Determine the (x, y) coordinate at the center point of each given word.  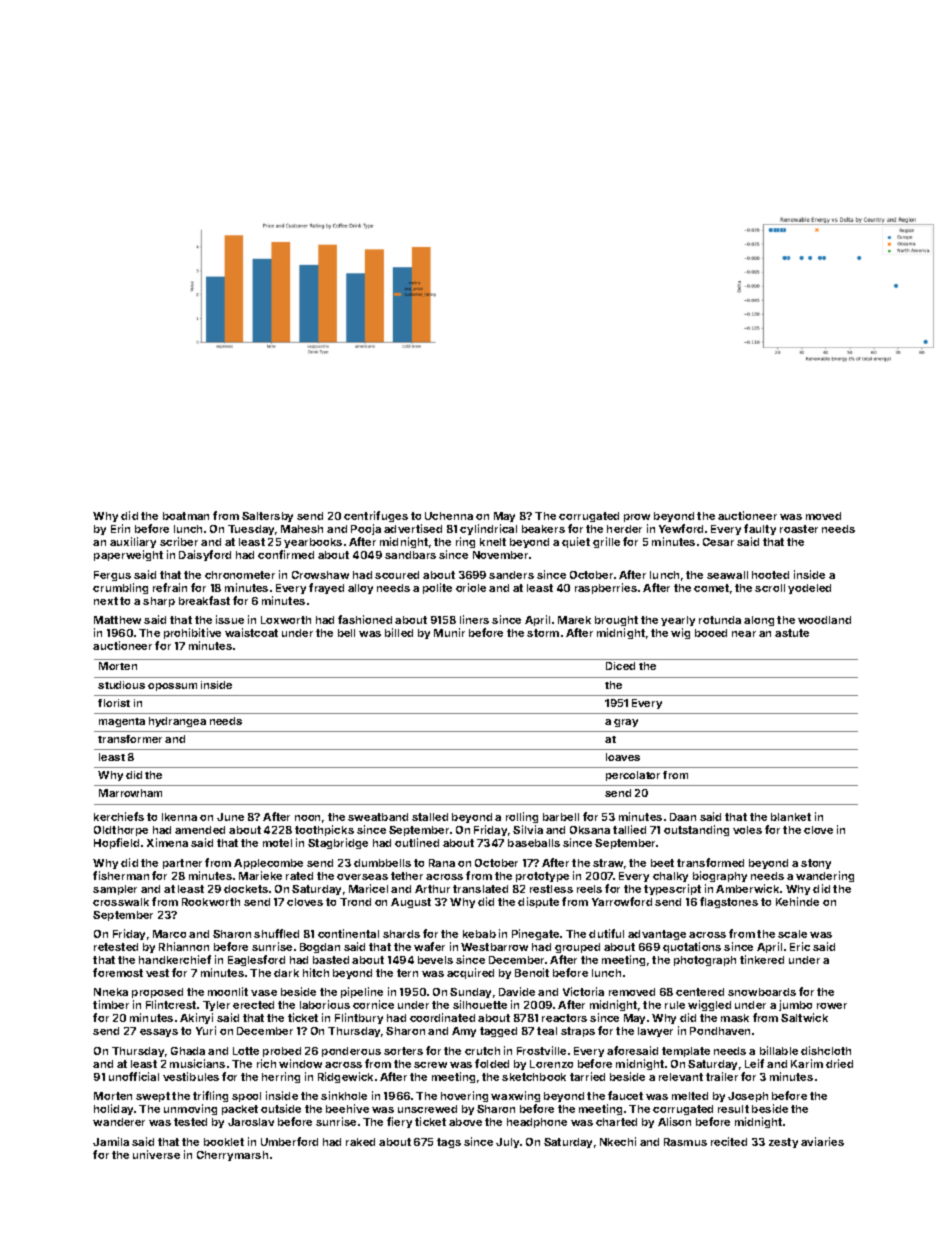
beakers (543, 529)
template (686, 1052)
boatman (186, 516)
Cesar (718, 542)
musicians (197, 1063)
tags (449, 1143)
